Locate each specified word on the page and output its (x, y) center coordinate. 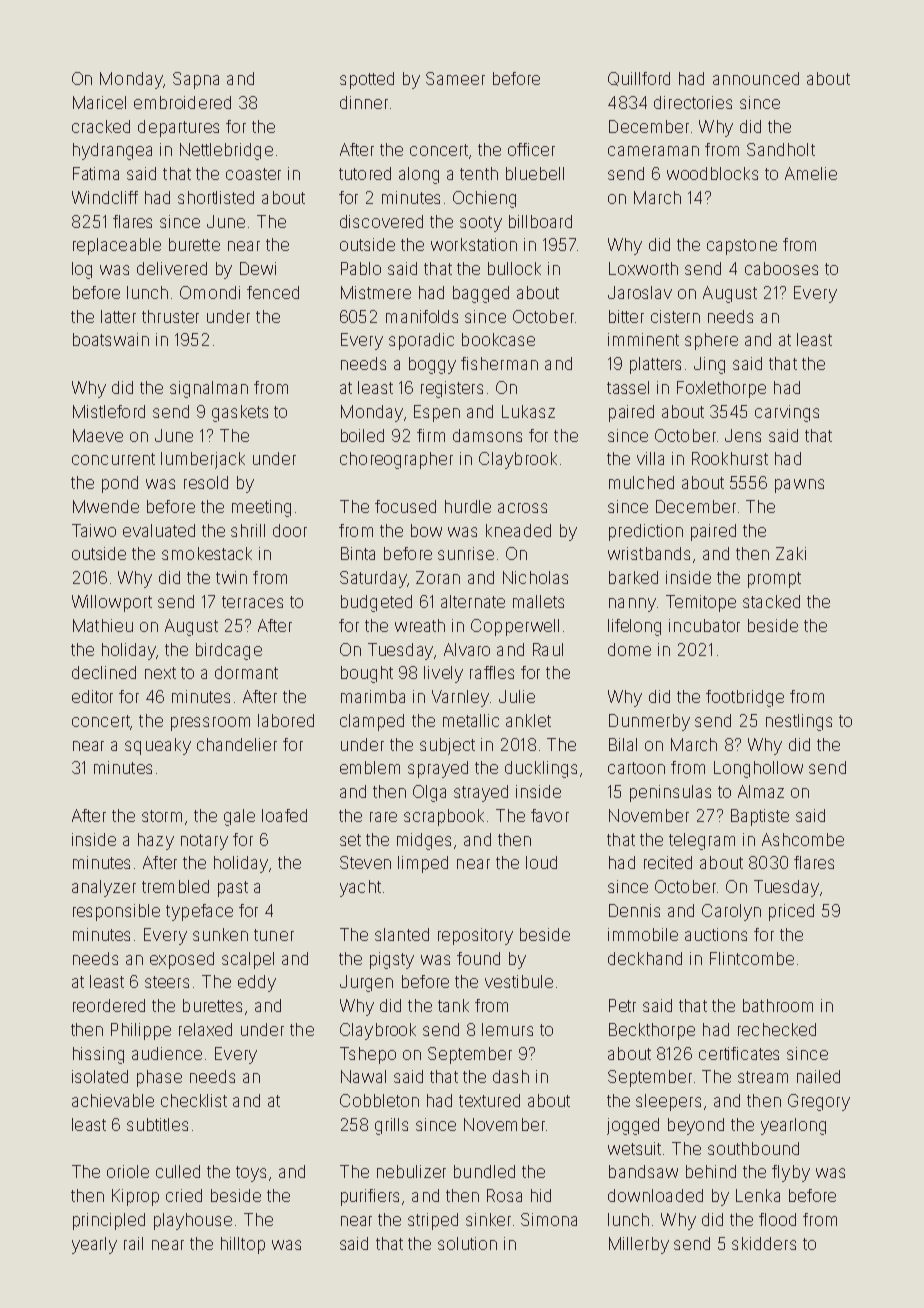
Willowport (112, 603)
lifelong (634, 627)
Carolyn (731, 912)
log (82, 270)
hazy (156, 841)
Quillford (639, 79)
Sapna (196, 80)
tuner (274, 935)
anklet (528, 720)
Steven (365, 862)
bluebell (535, 173)
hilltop (243, 1245)
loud (541, 862)
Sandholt (781, 149)
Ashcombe (803, 839)
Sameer (455, 78)
